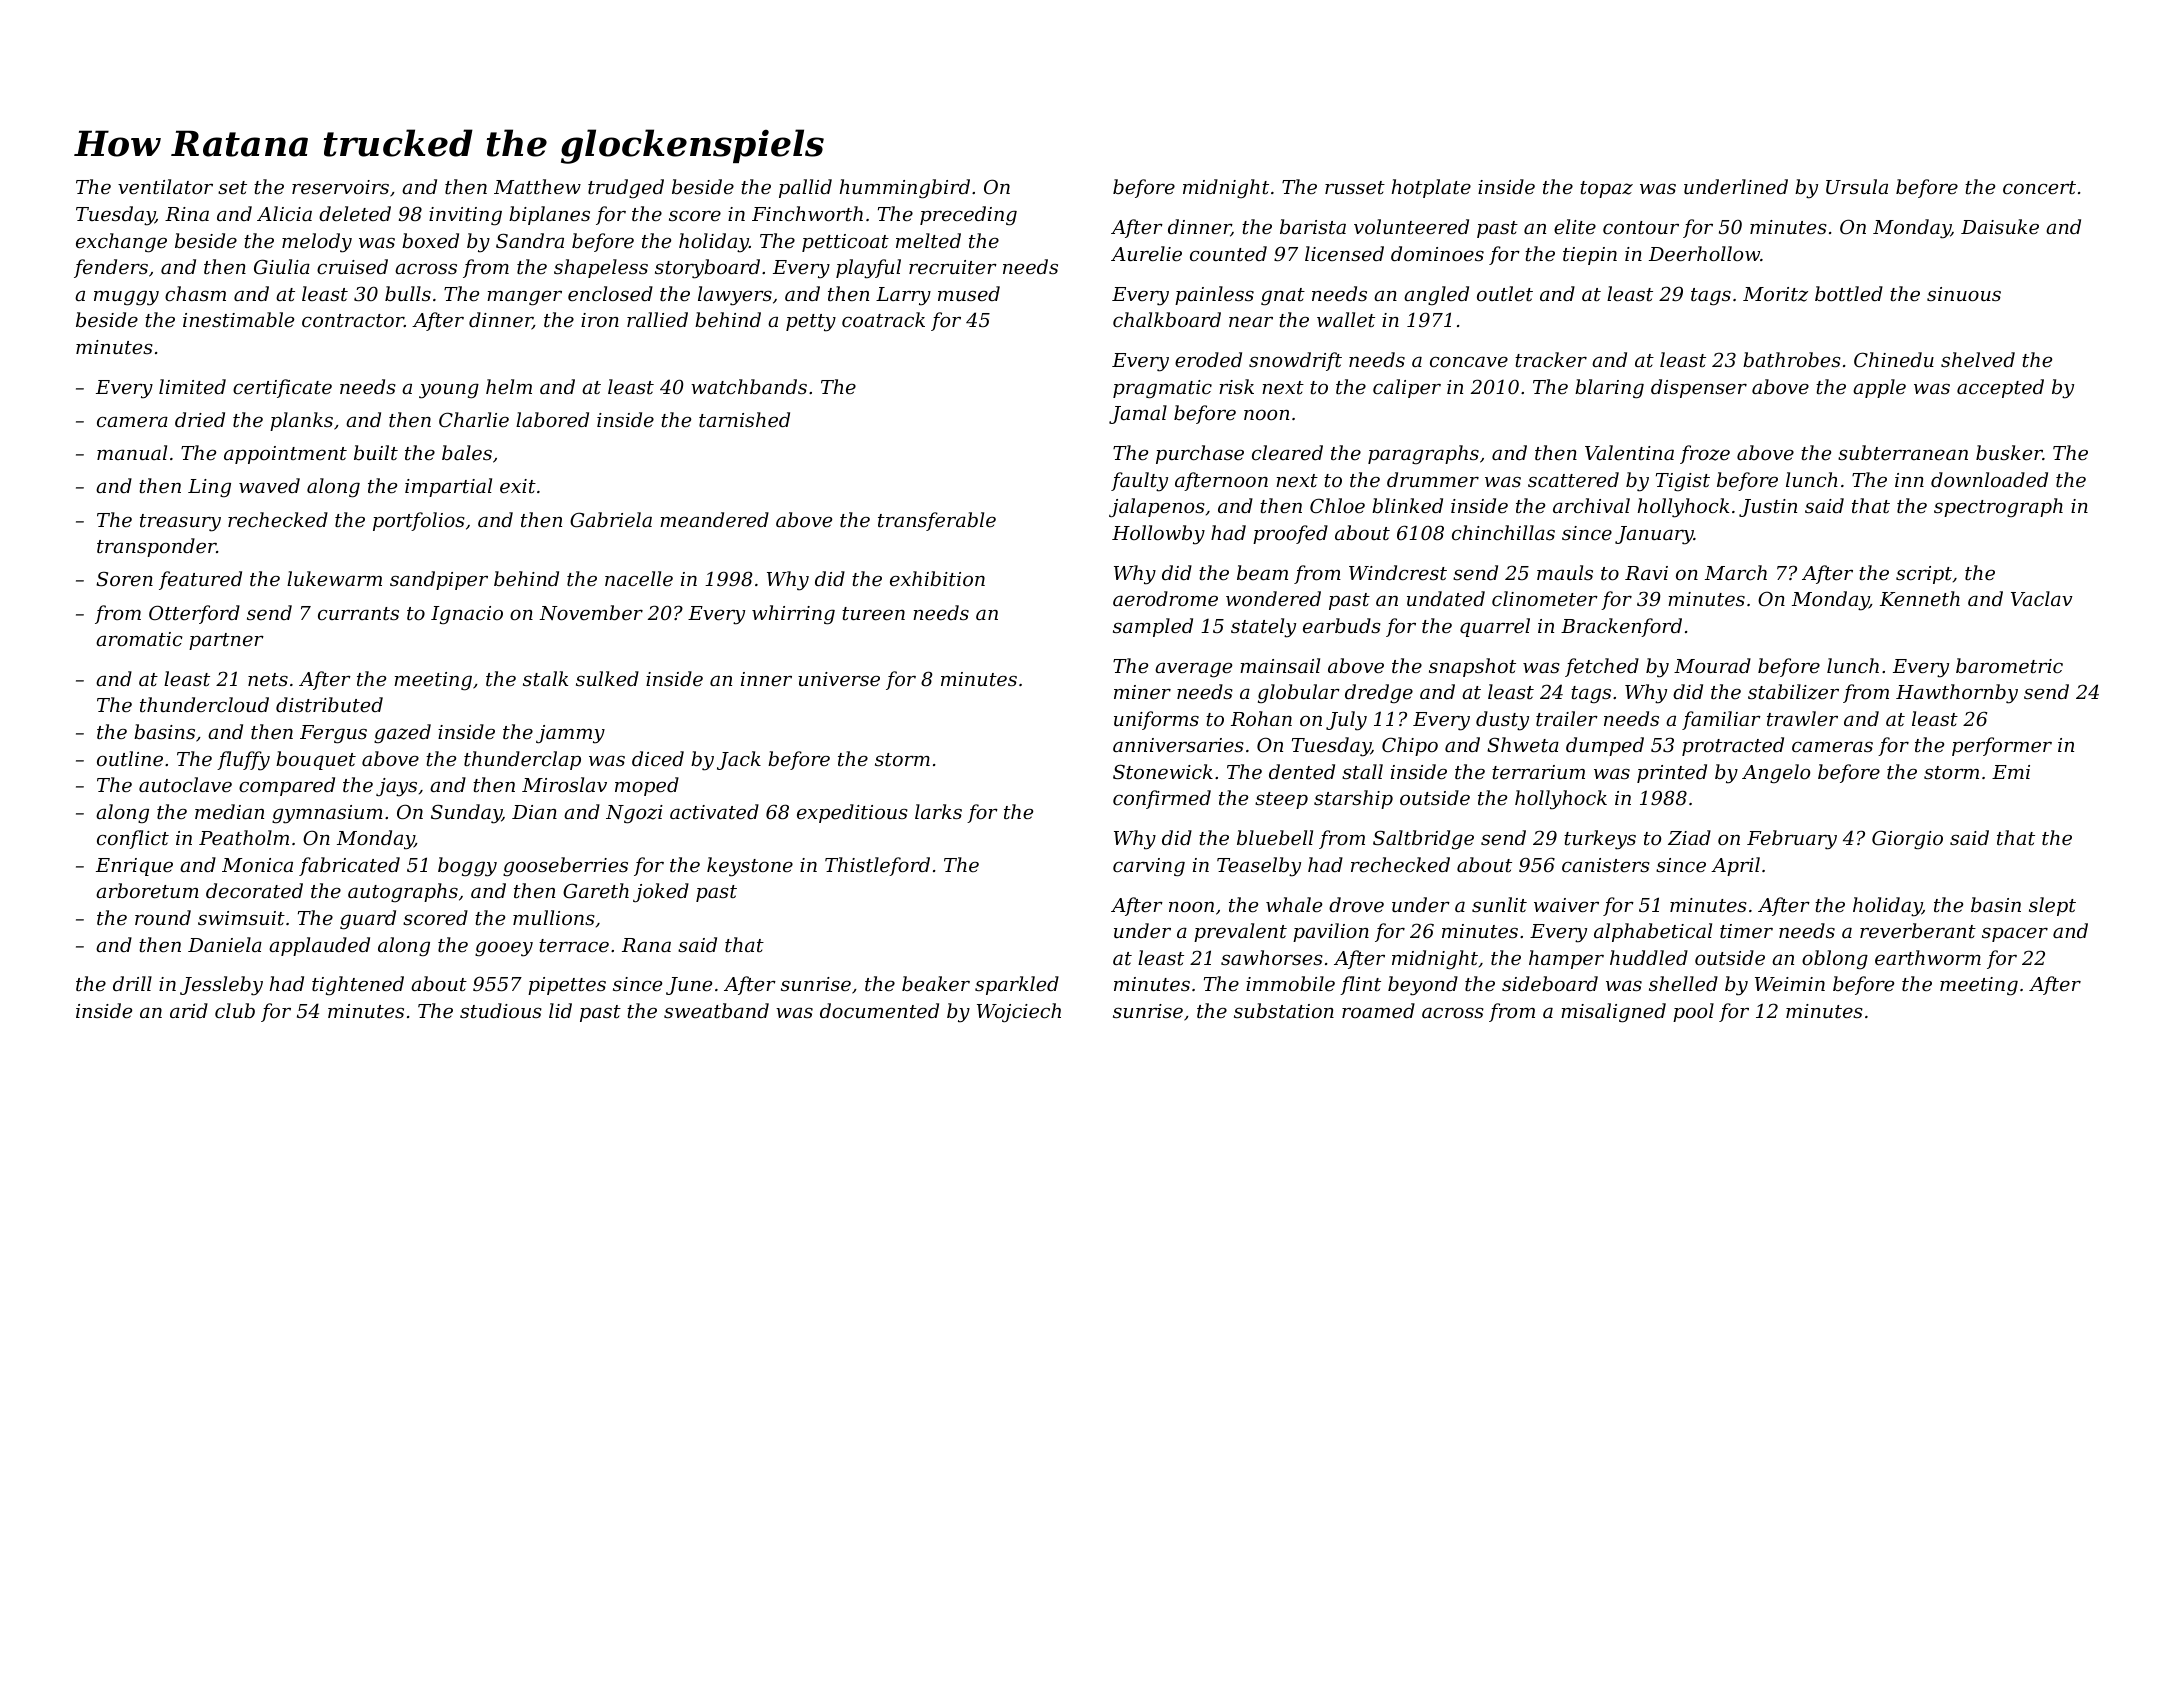 The height and width of the screenshot is (1683, 2178). What do you see at coordinates (524, 298) in the screenshot?
I see `manger` at bounding box center [524, 298].
